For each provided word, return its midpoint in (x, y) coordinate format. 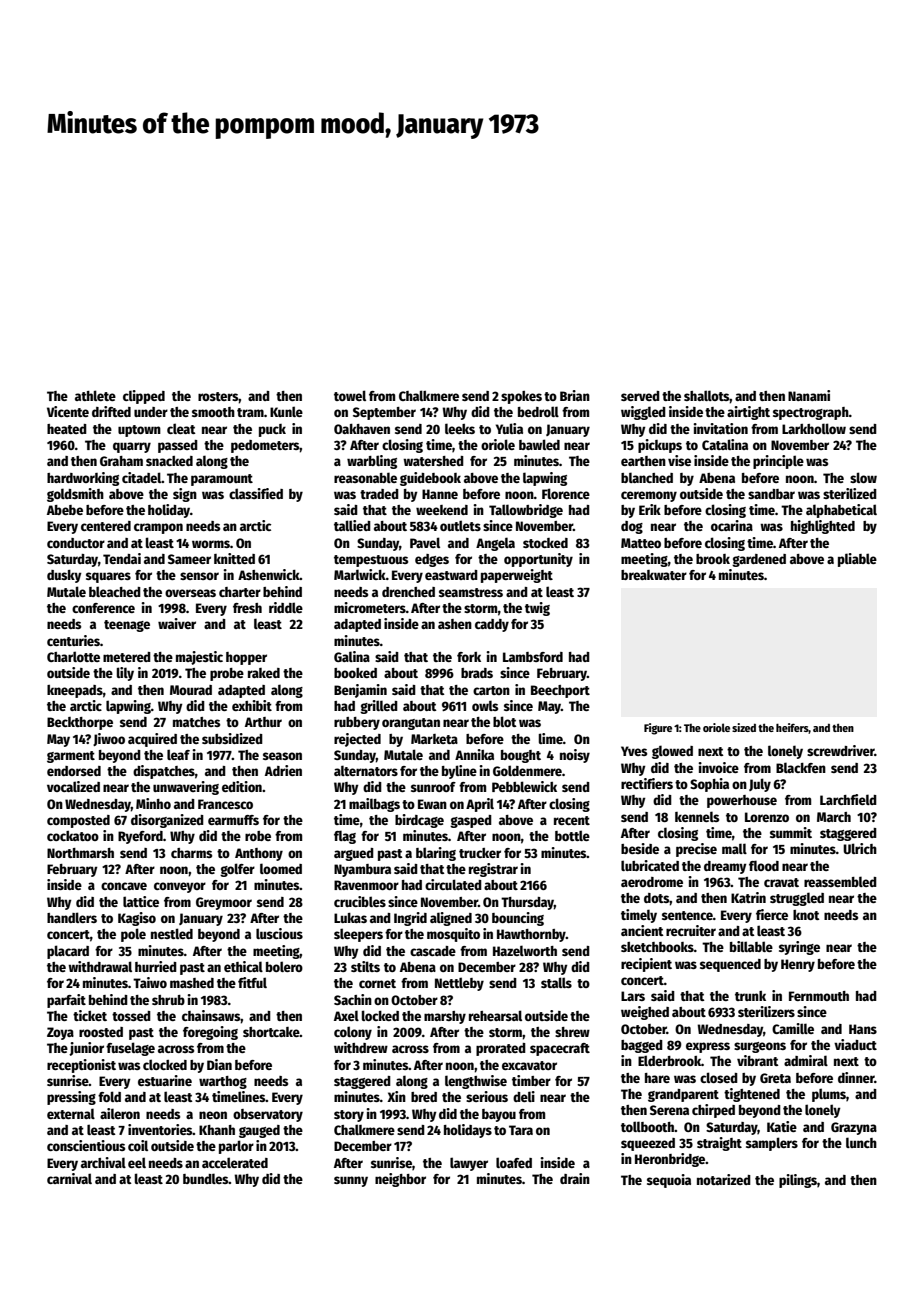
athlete (95, 395)
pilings (798, 1181)
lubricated (650, 865)
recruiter (691, 930)
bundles (206, 1178)
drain (575, 1178)
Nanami (809, 395)
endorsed (74, 771)
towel (350, 395)
